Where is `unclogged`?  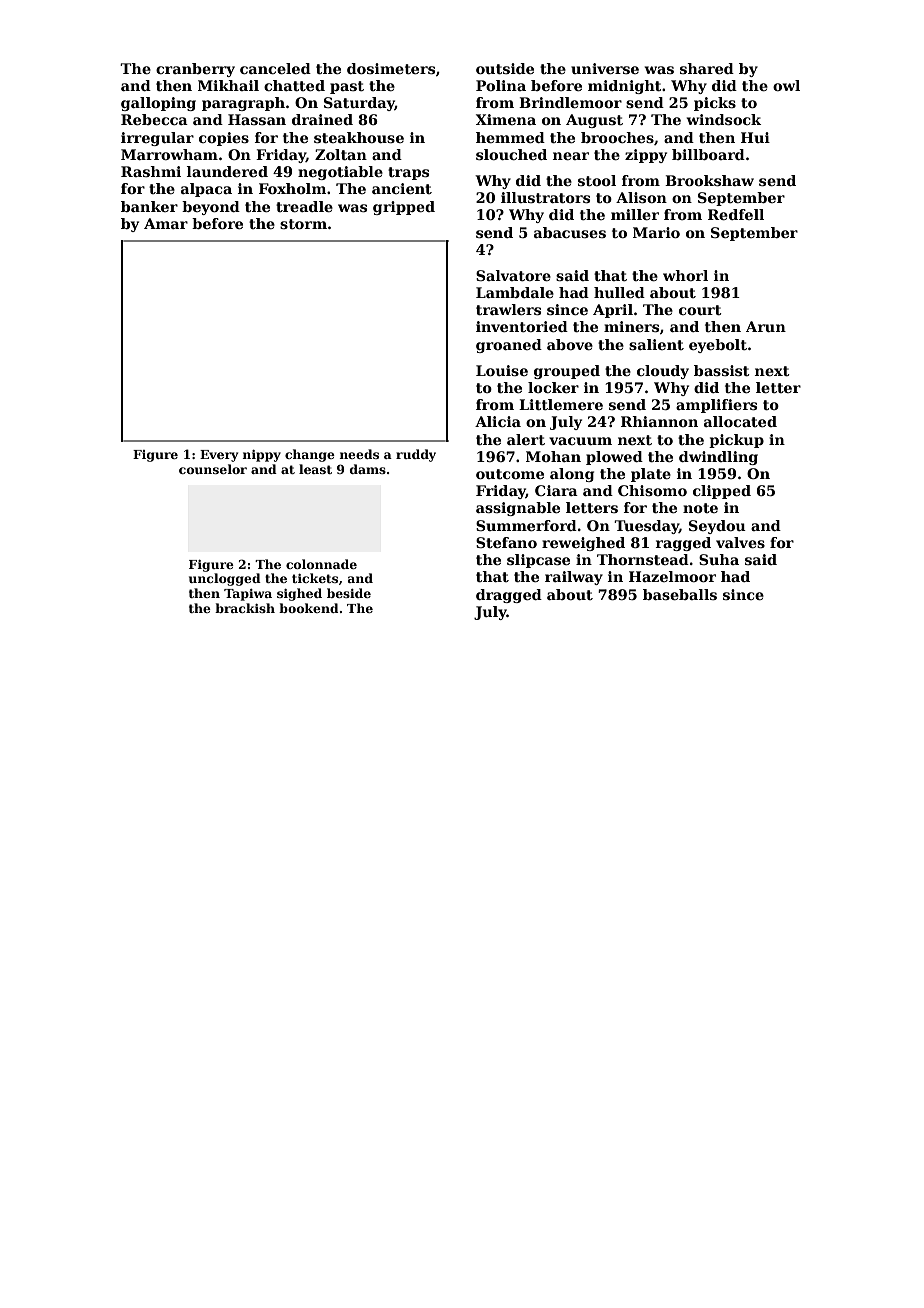
unclogged is located at coordinates (225, 579).
